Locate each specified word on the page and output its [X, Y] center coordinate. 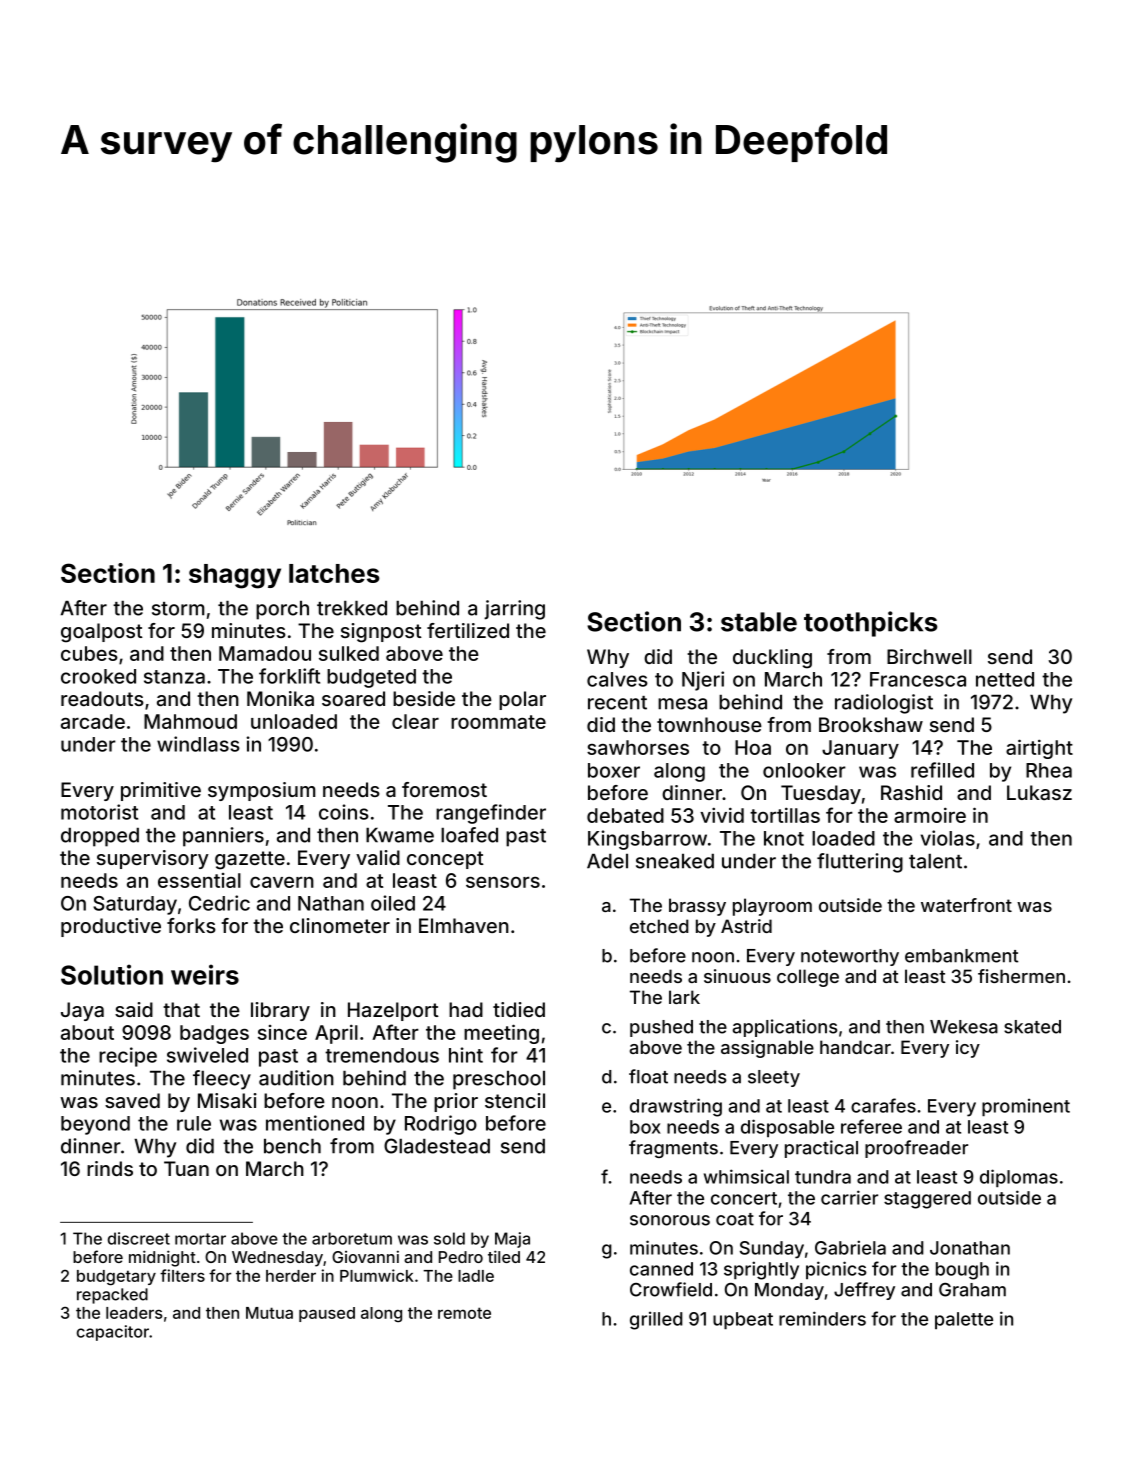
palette [964, 1320]
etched [659, 926]
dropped [100, 837]
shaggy [235, 576]
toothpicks [870, 624]
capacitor [113, 1333]
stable [759, 622]
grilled [656, 1320]
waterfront [966, 905]
